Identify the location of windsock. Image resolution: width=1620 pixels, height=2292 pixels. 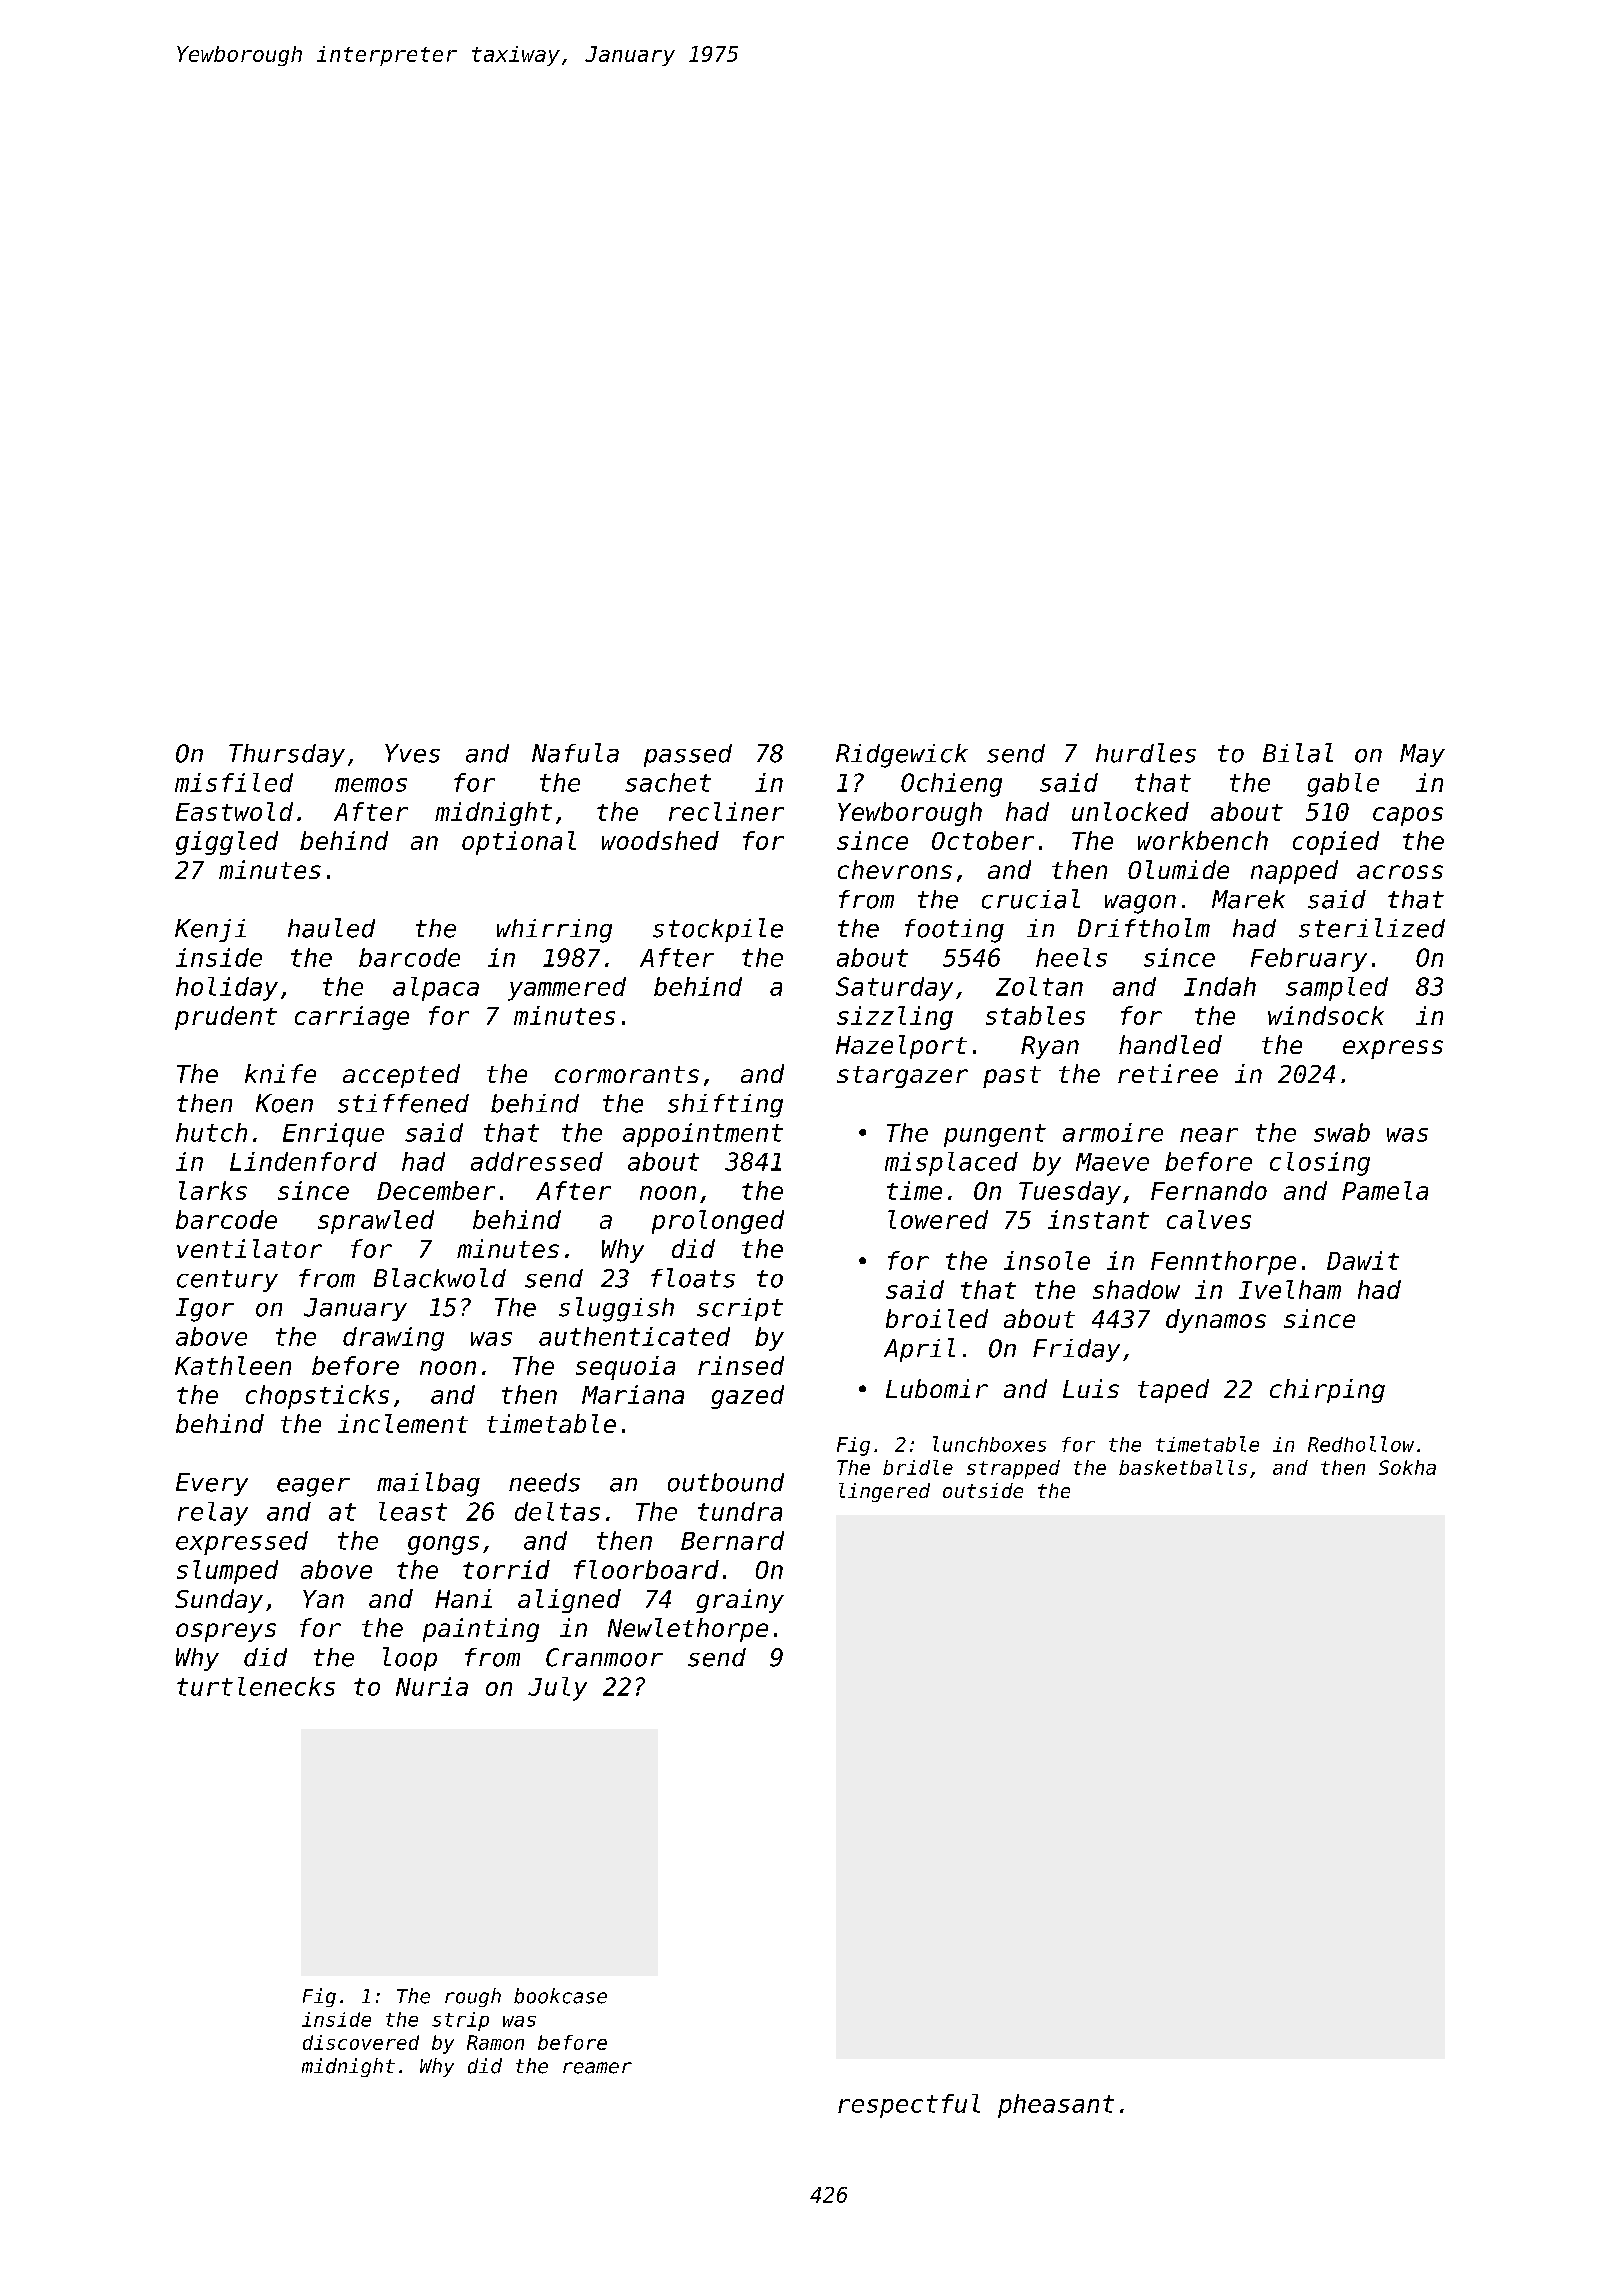
(1326, 1015).
